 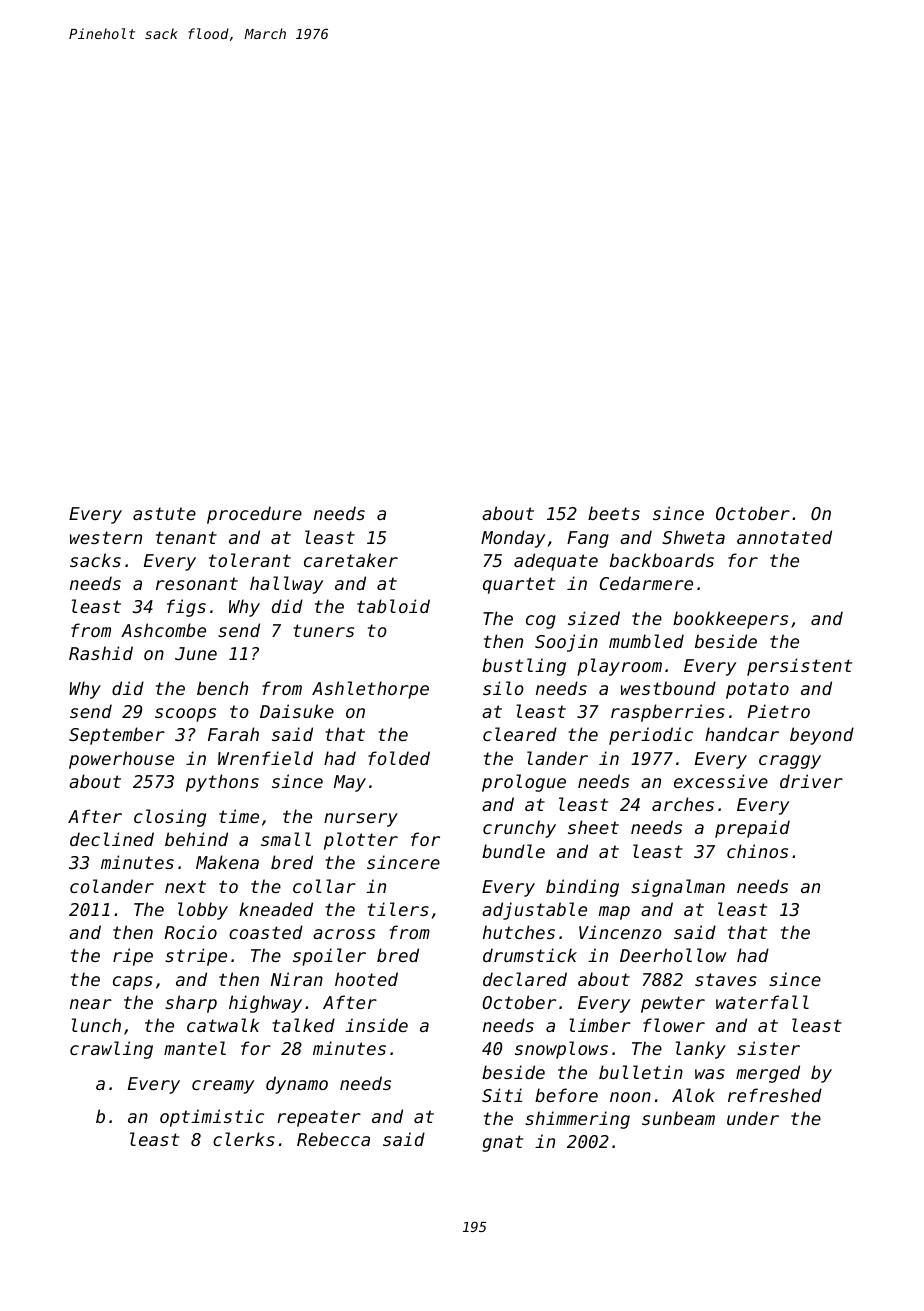 What do you see at coordinates (344, 934) in the screenshot?
I see `across` at bounding box center [344, 934].
